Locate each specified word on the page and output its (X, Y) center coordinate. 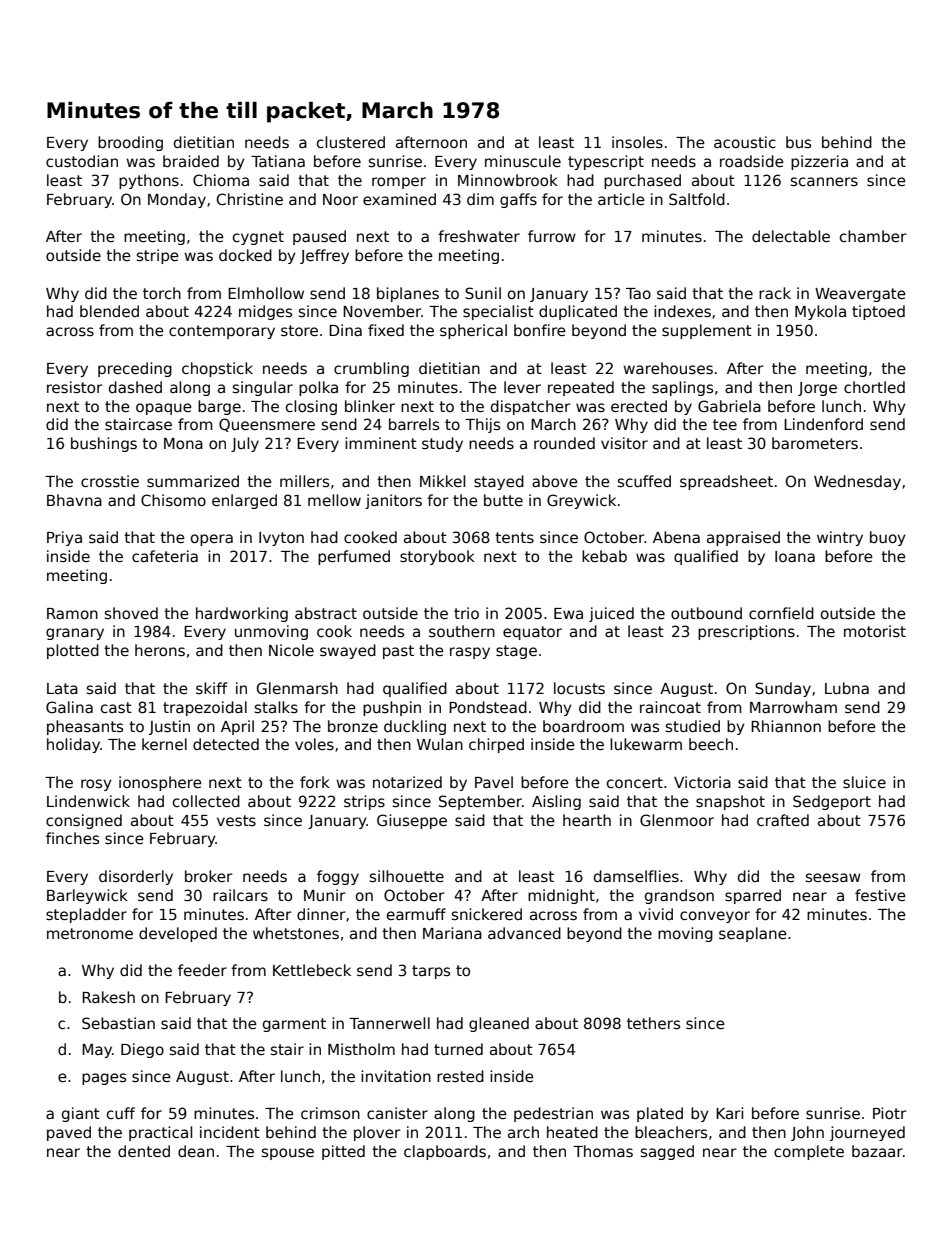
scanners (824, 181)
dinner (321, 914)
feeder (202, 970)
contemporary (222, 332)
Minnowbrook (508, 180)
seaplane (753, 934)
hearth (587, 820)
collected (206, 801)
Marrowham (793, 707)
